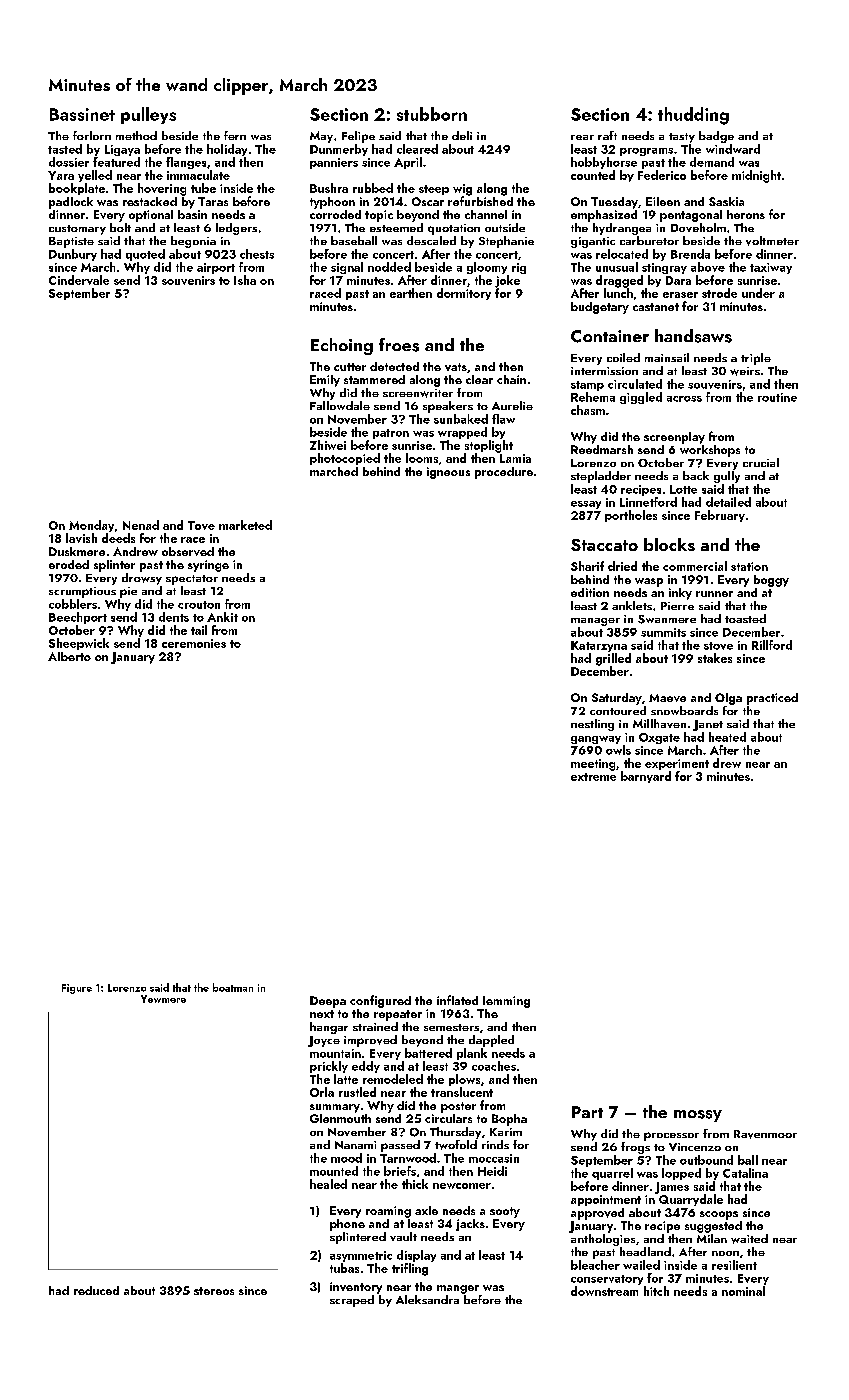 The height and width of the page is (1400, 849). Describe the element at coordinates (656, 1291) in the page. I see `hitch` at that location.
